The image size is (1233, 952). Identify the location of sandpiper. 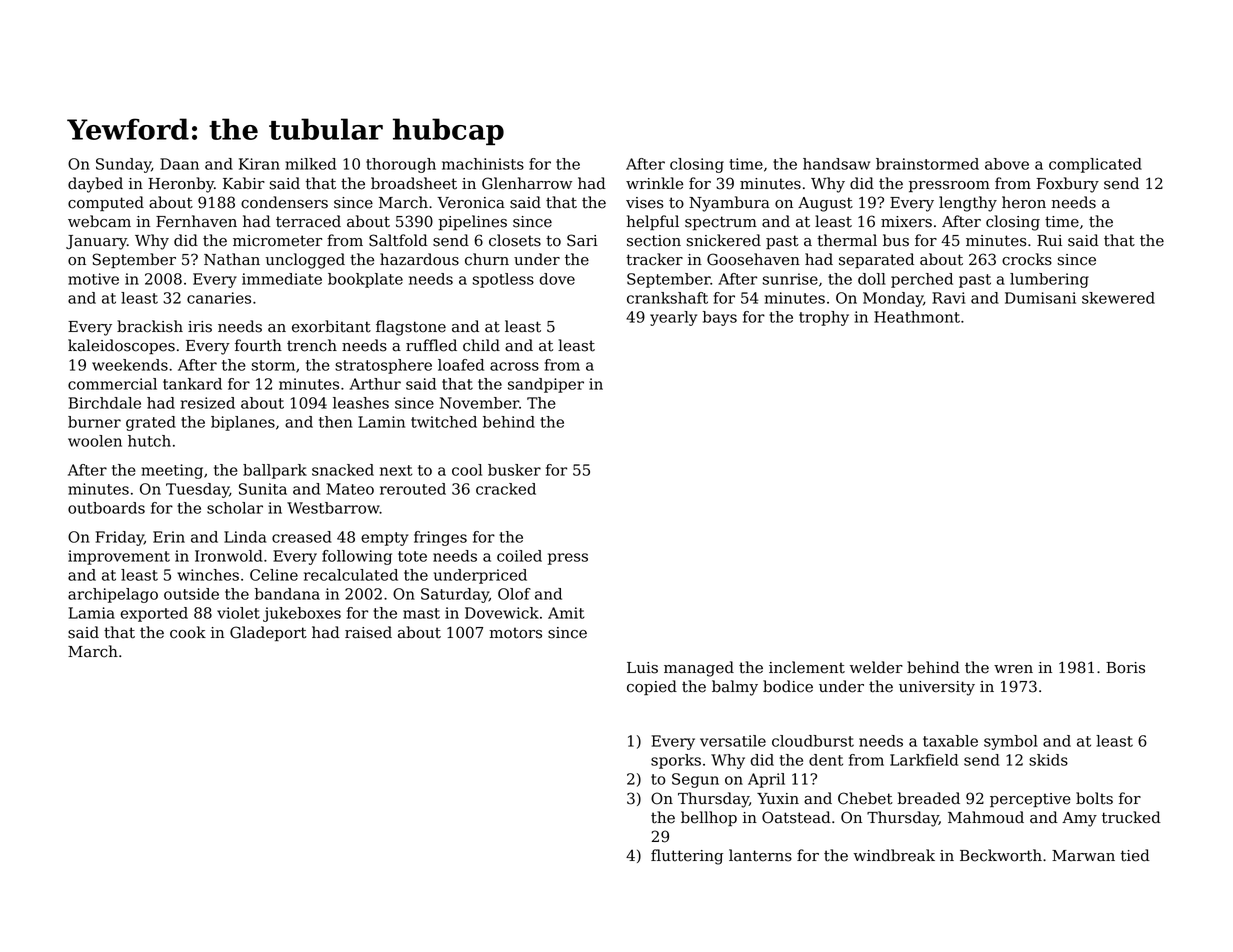
(546, 385).
